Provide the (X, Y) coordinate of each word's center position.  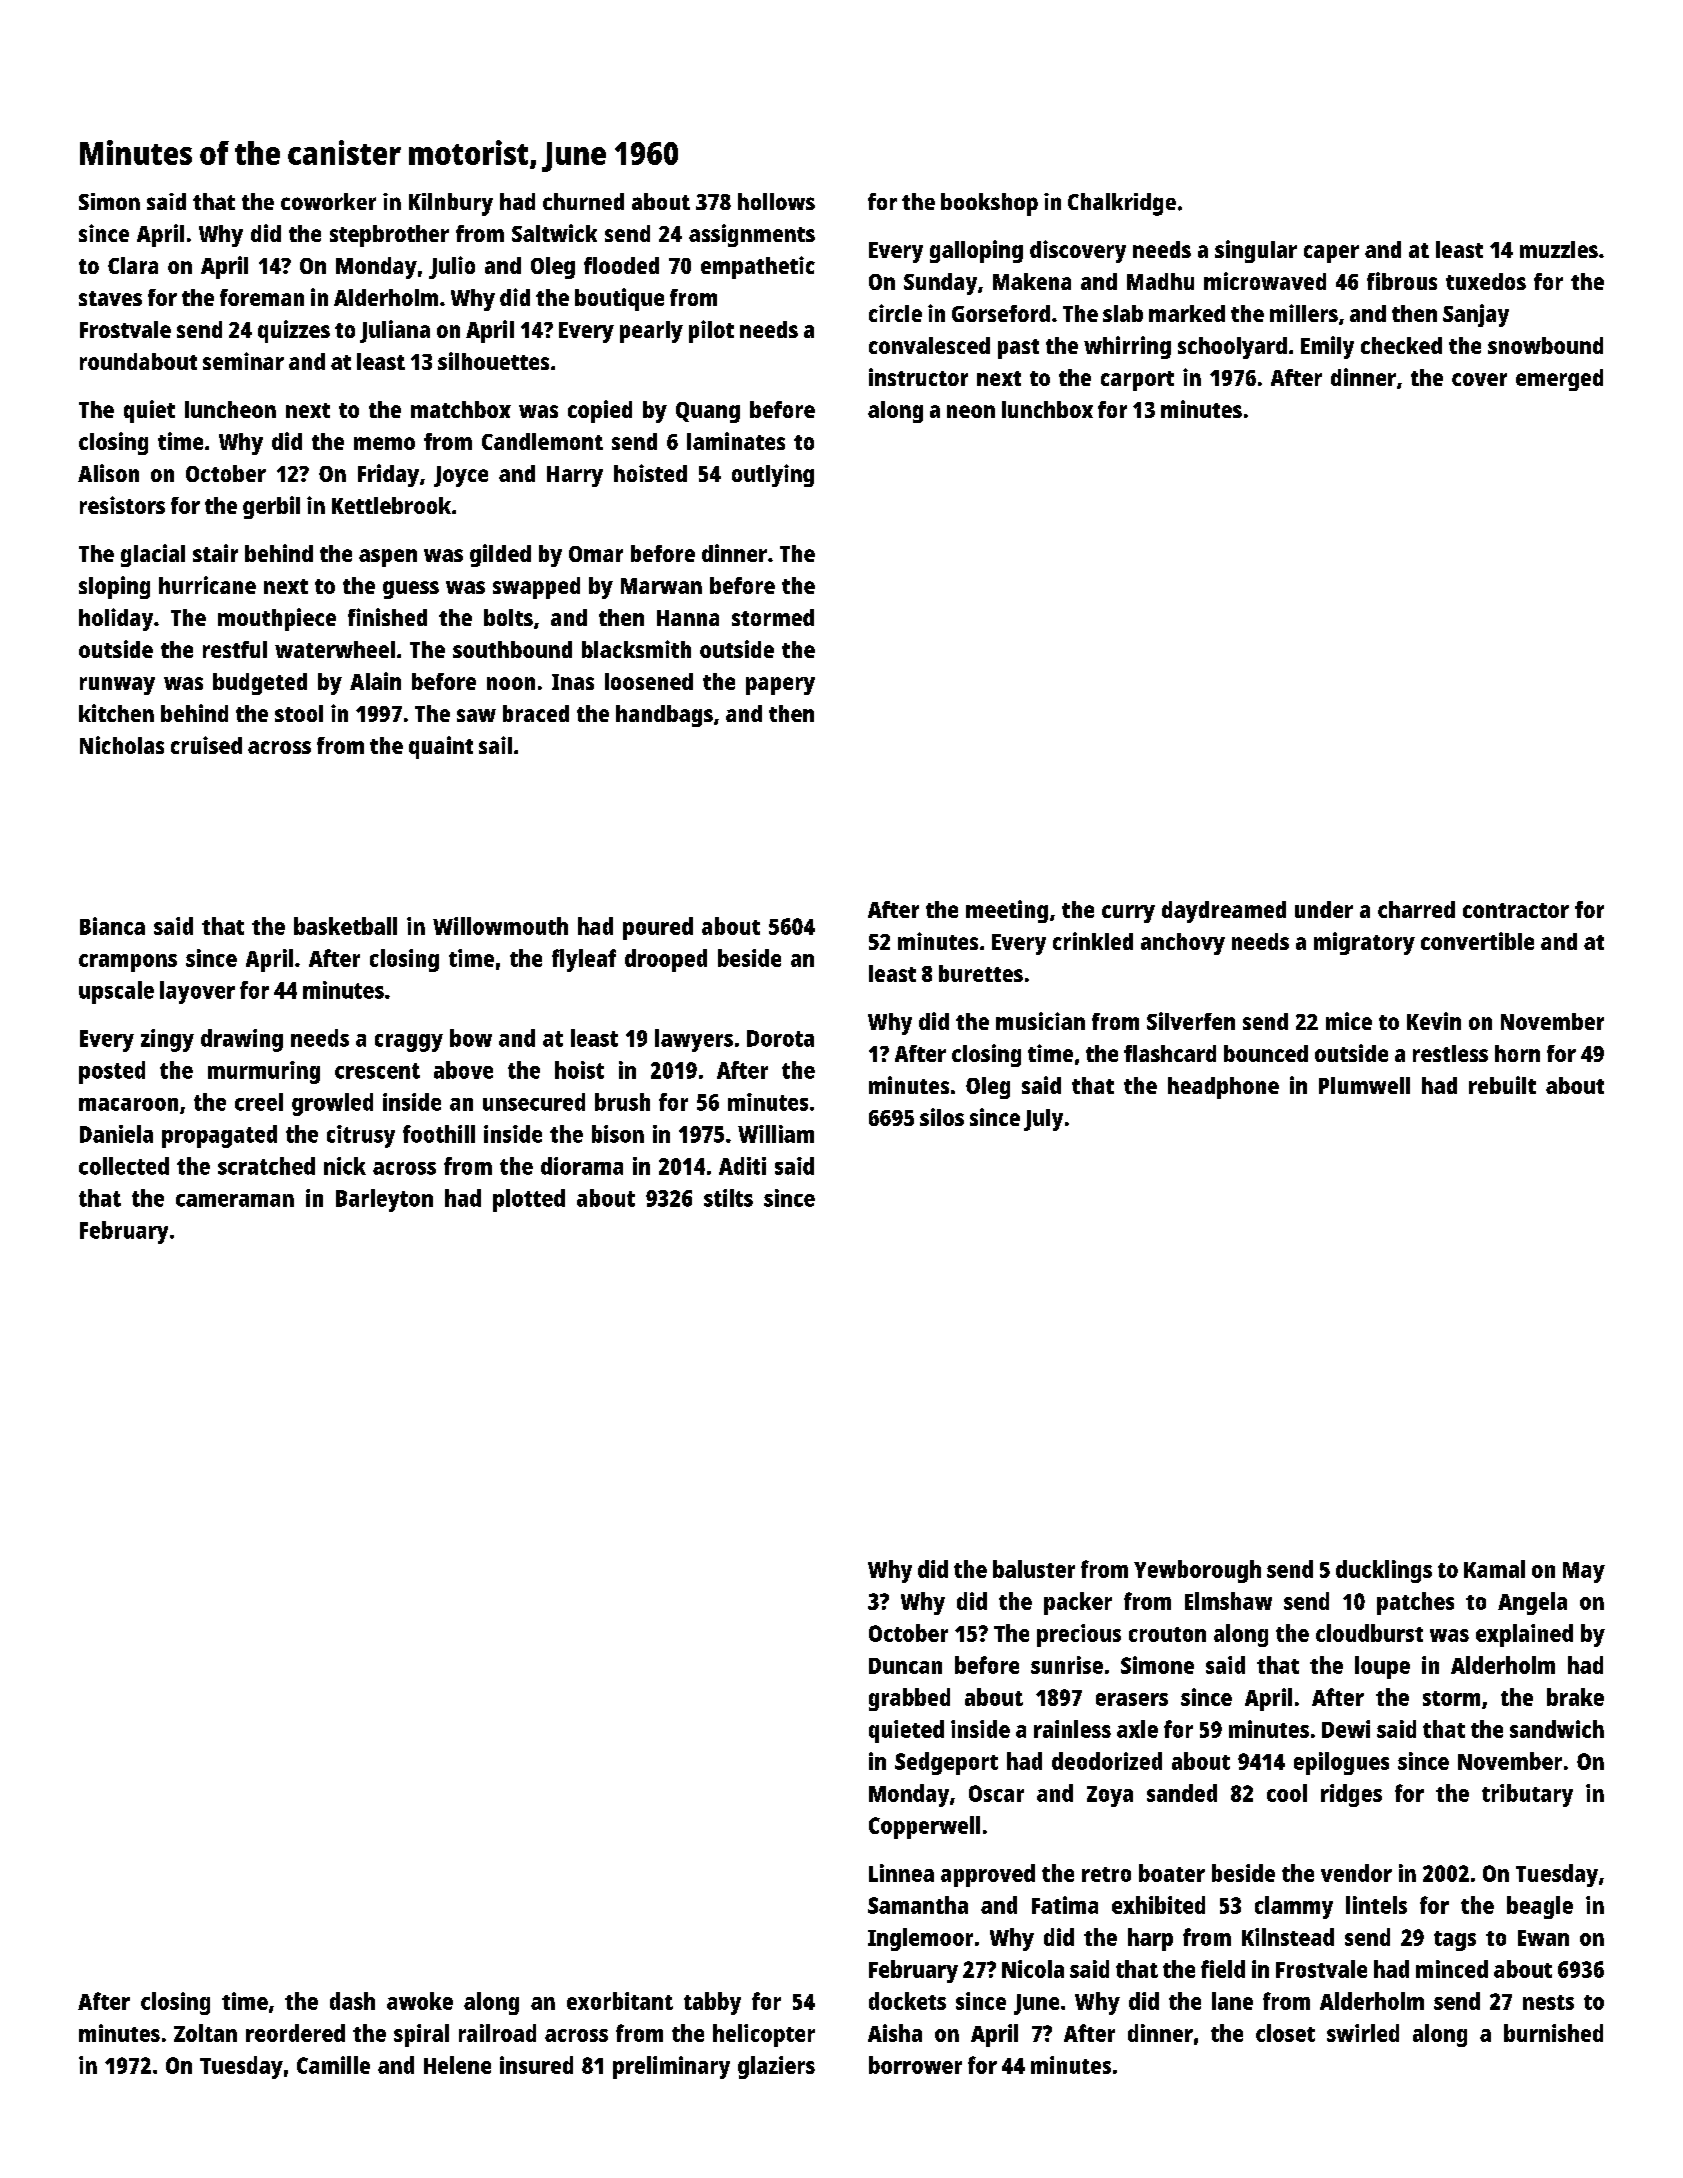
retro (1106, 1874)
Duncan (905, 1666)
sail (495, 745)
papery (780, 686)
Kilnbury (451, 204)
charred (1416, 909)
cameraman (235, 1200)
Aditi (742, 1166)
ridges (1351, 1795)
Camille (333, 2065)
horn (1517, 1053)
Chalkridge (1122, 204)
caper (1331, 254)
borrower (915, 2065)
